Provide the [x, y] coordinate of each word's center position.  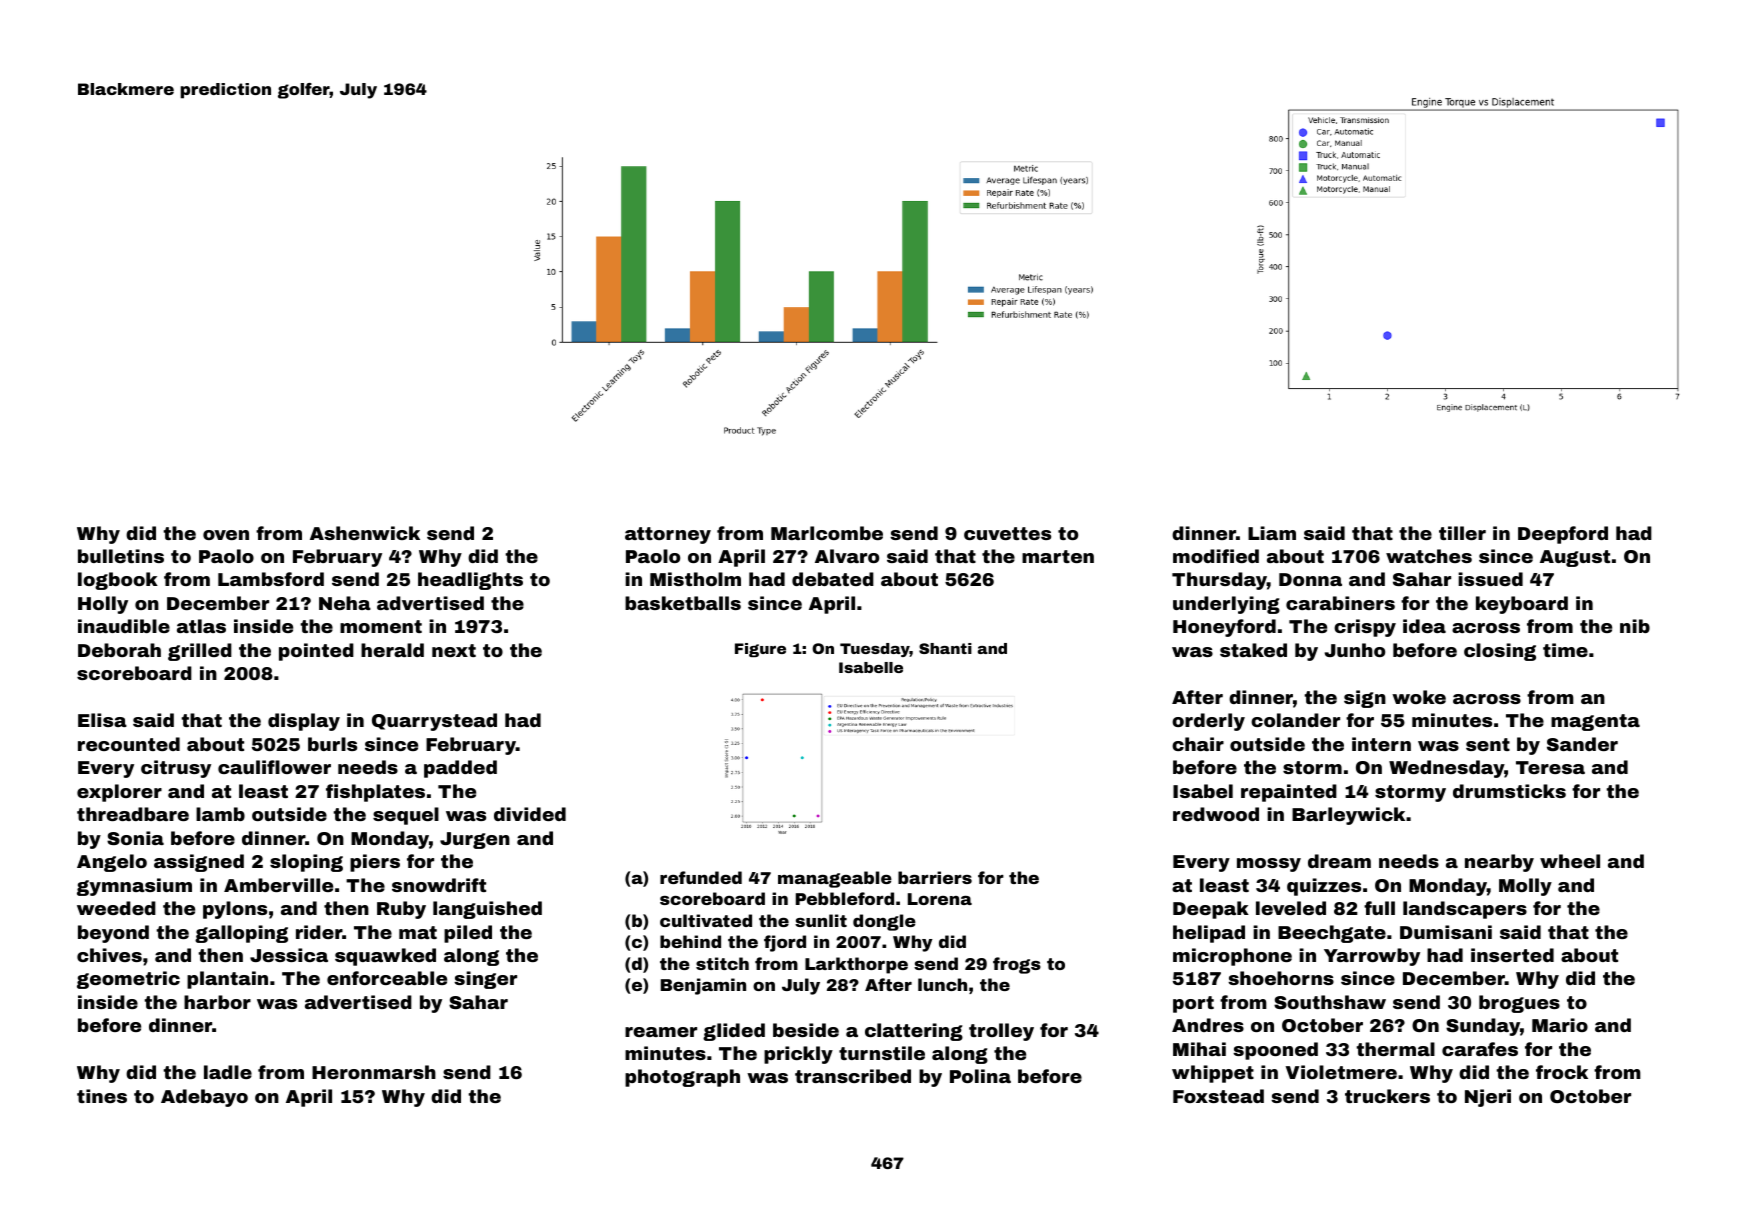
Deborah [119, 650]
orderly [1208, 722]
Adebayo [204, 1098]
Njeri [1488, 1098]
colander [1295, 720]
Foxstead [1218, 1096]
